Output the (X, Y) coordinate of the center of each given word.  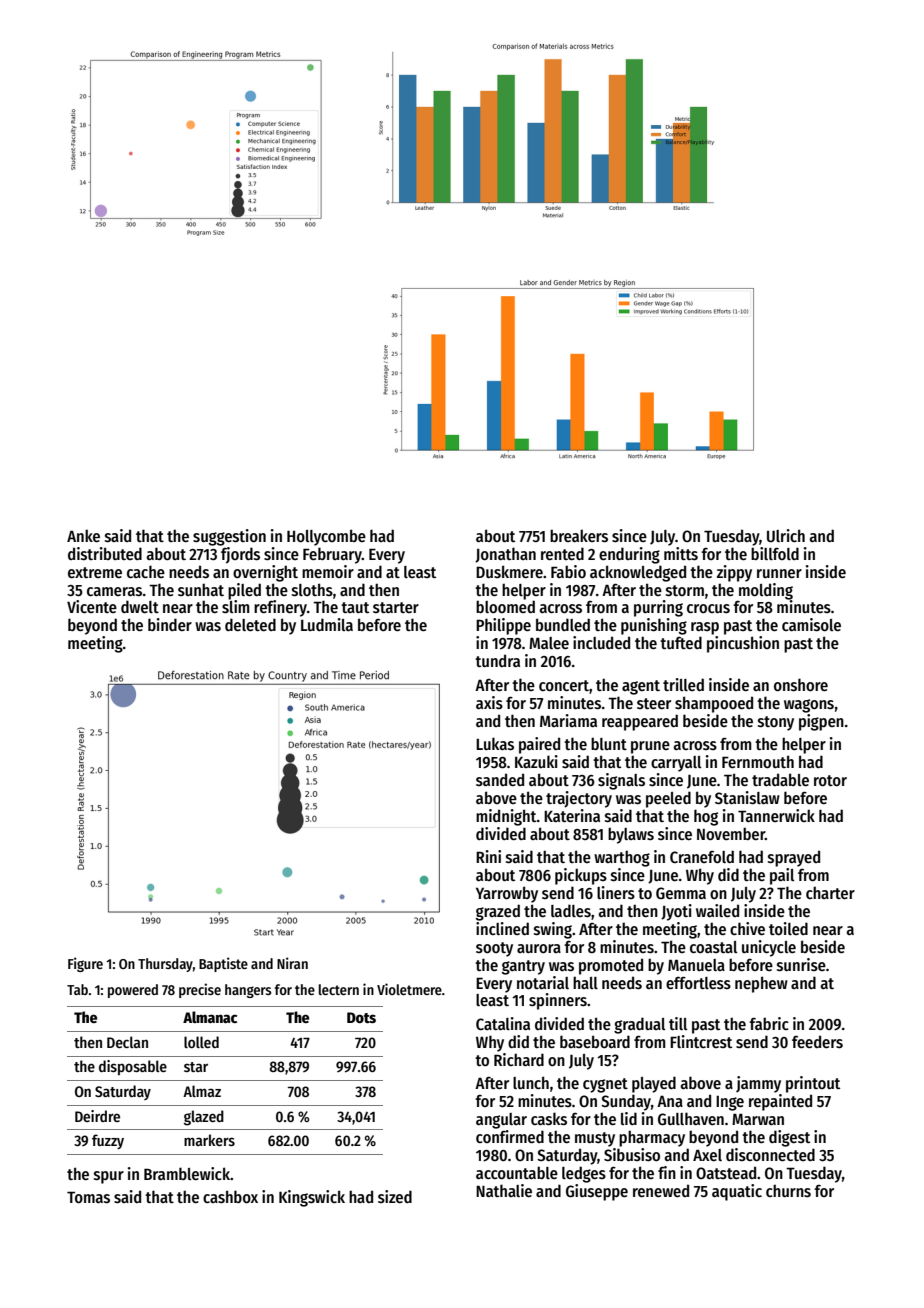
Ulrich (786, 535)
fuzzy (108, 1141)
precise (200, 990)
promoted (611, 966)
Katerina (572, 815)
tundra (497, 660)
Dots (361, 1017)
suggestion (229, 537)
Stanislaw (747, 797)
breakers (579, 535)
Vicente (92, 606)
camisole (811, 624)
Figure (85, 964)
